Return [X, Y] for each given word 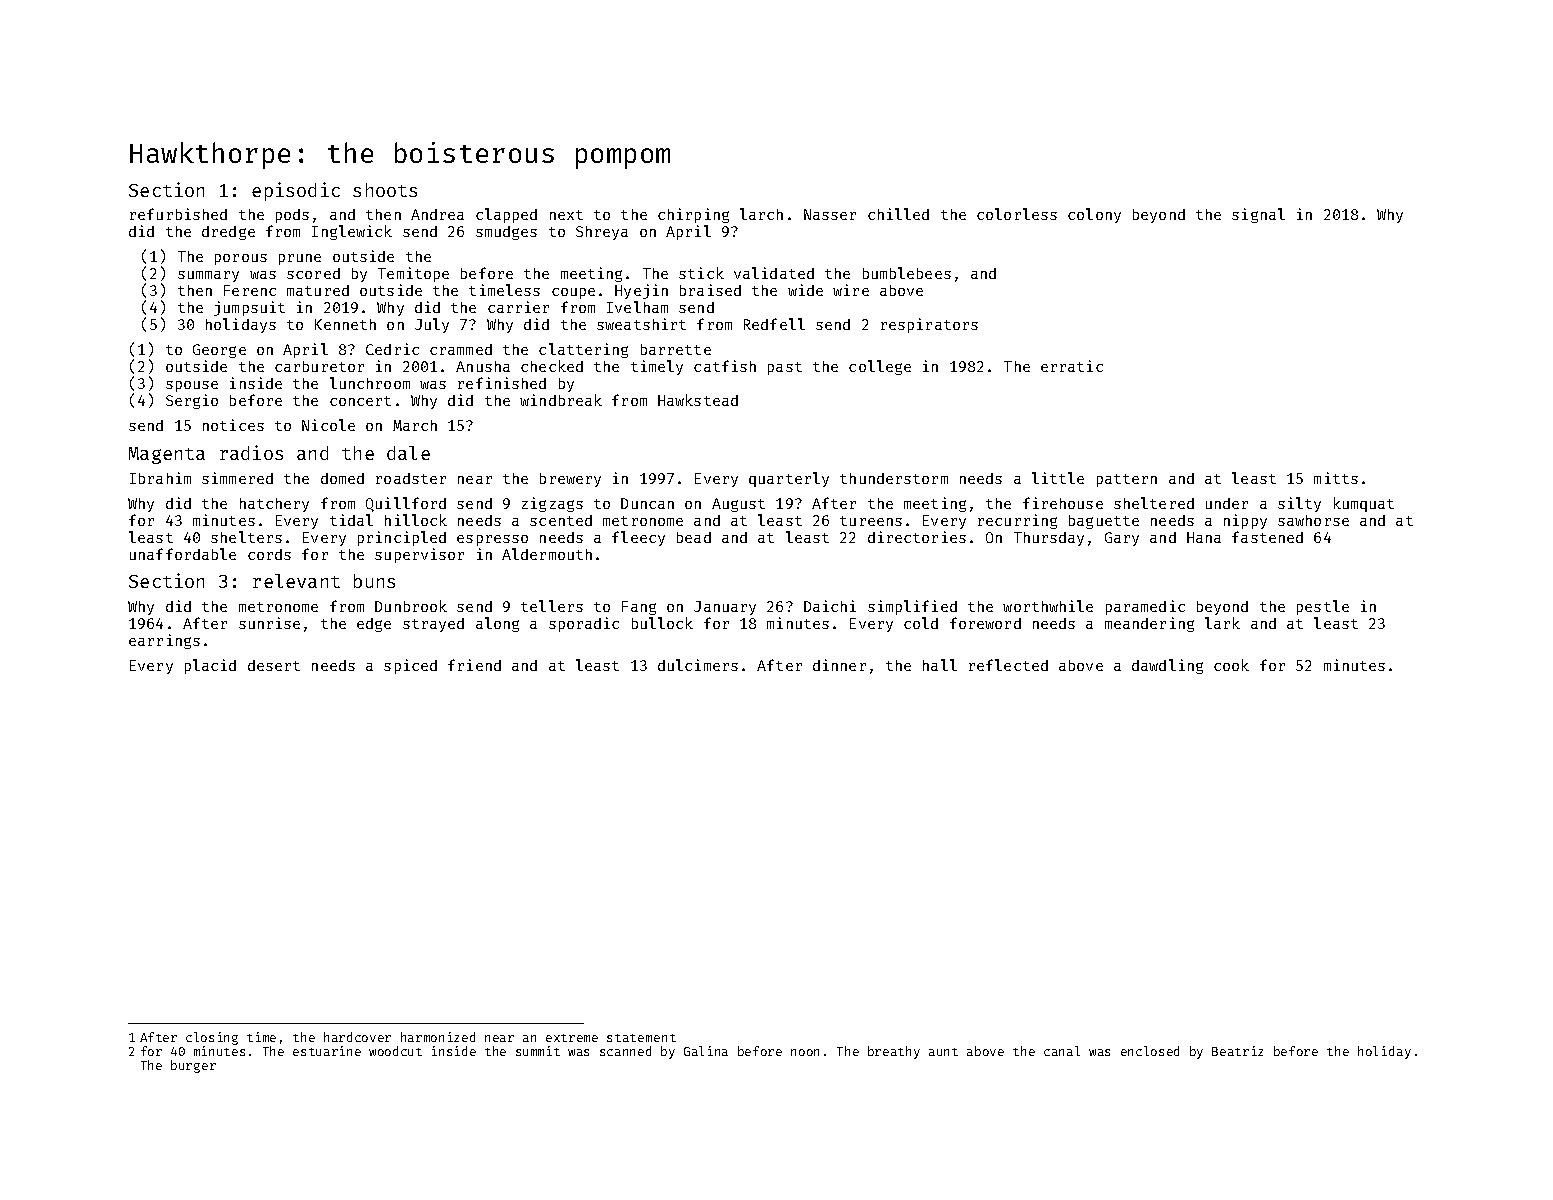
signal [1258, 215]
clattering [583, 350]
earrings [164, 641]
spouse [192, 386]
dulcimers [698, 665]
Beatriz [1237, 1051]
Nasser [830, 214]
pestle [1323, 607]
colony [1094, 215]
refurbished [178, 214]
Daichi [830, 606]
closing [212, 1038]
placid [210, 666]
